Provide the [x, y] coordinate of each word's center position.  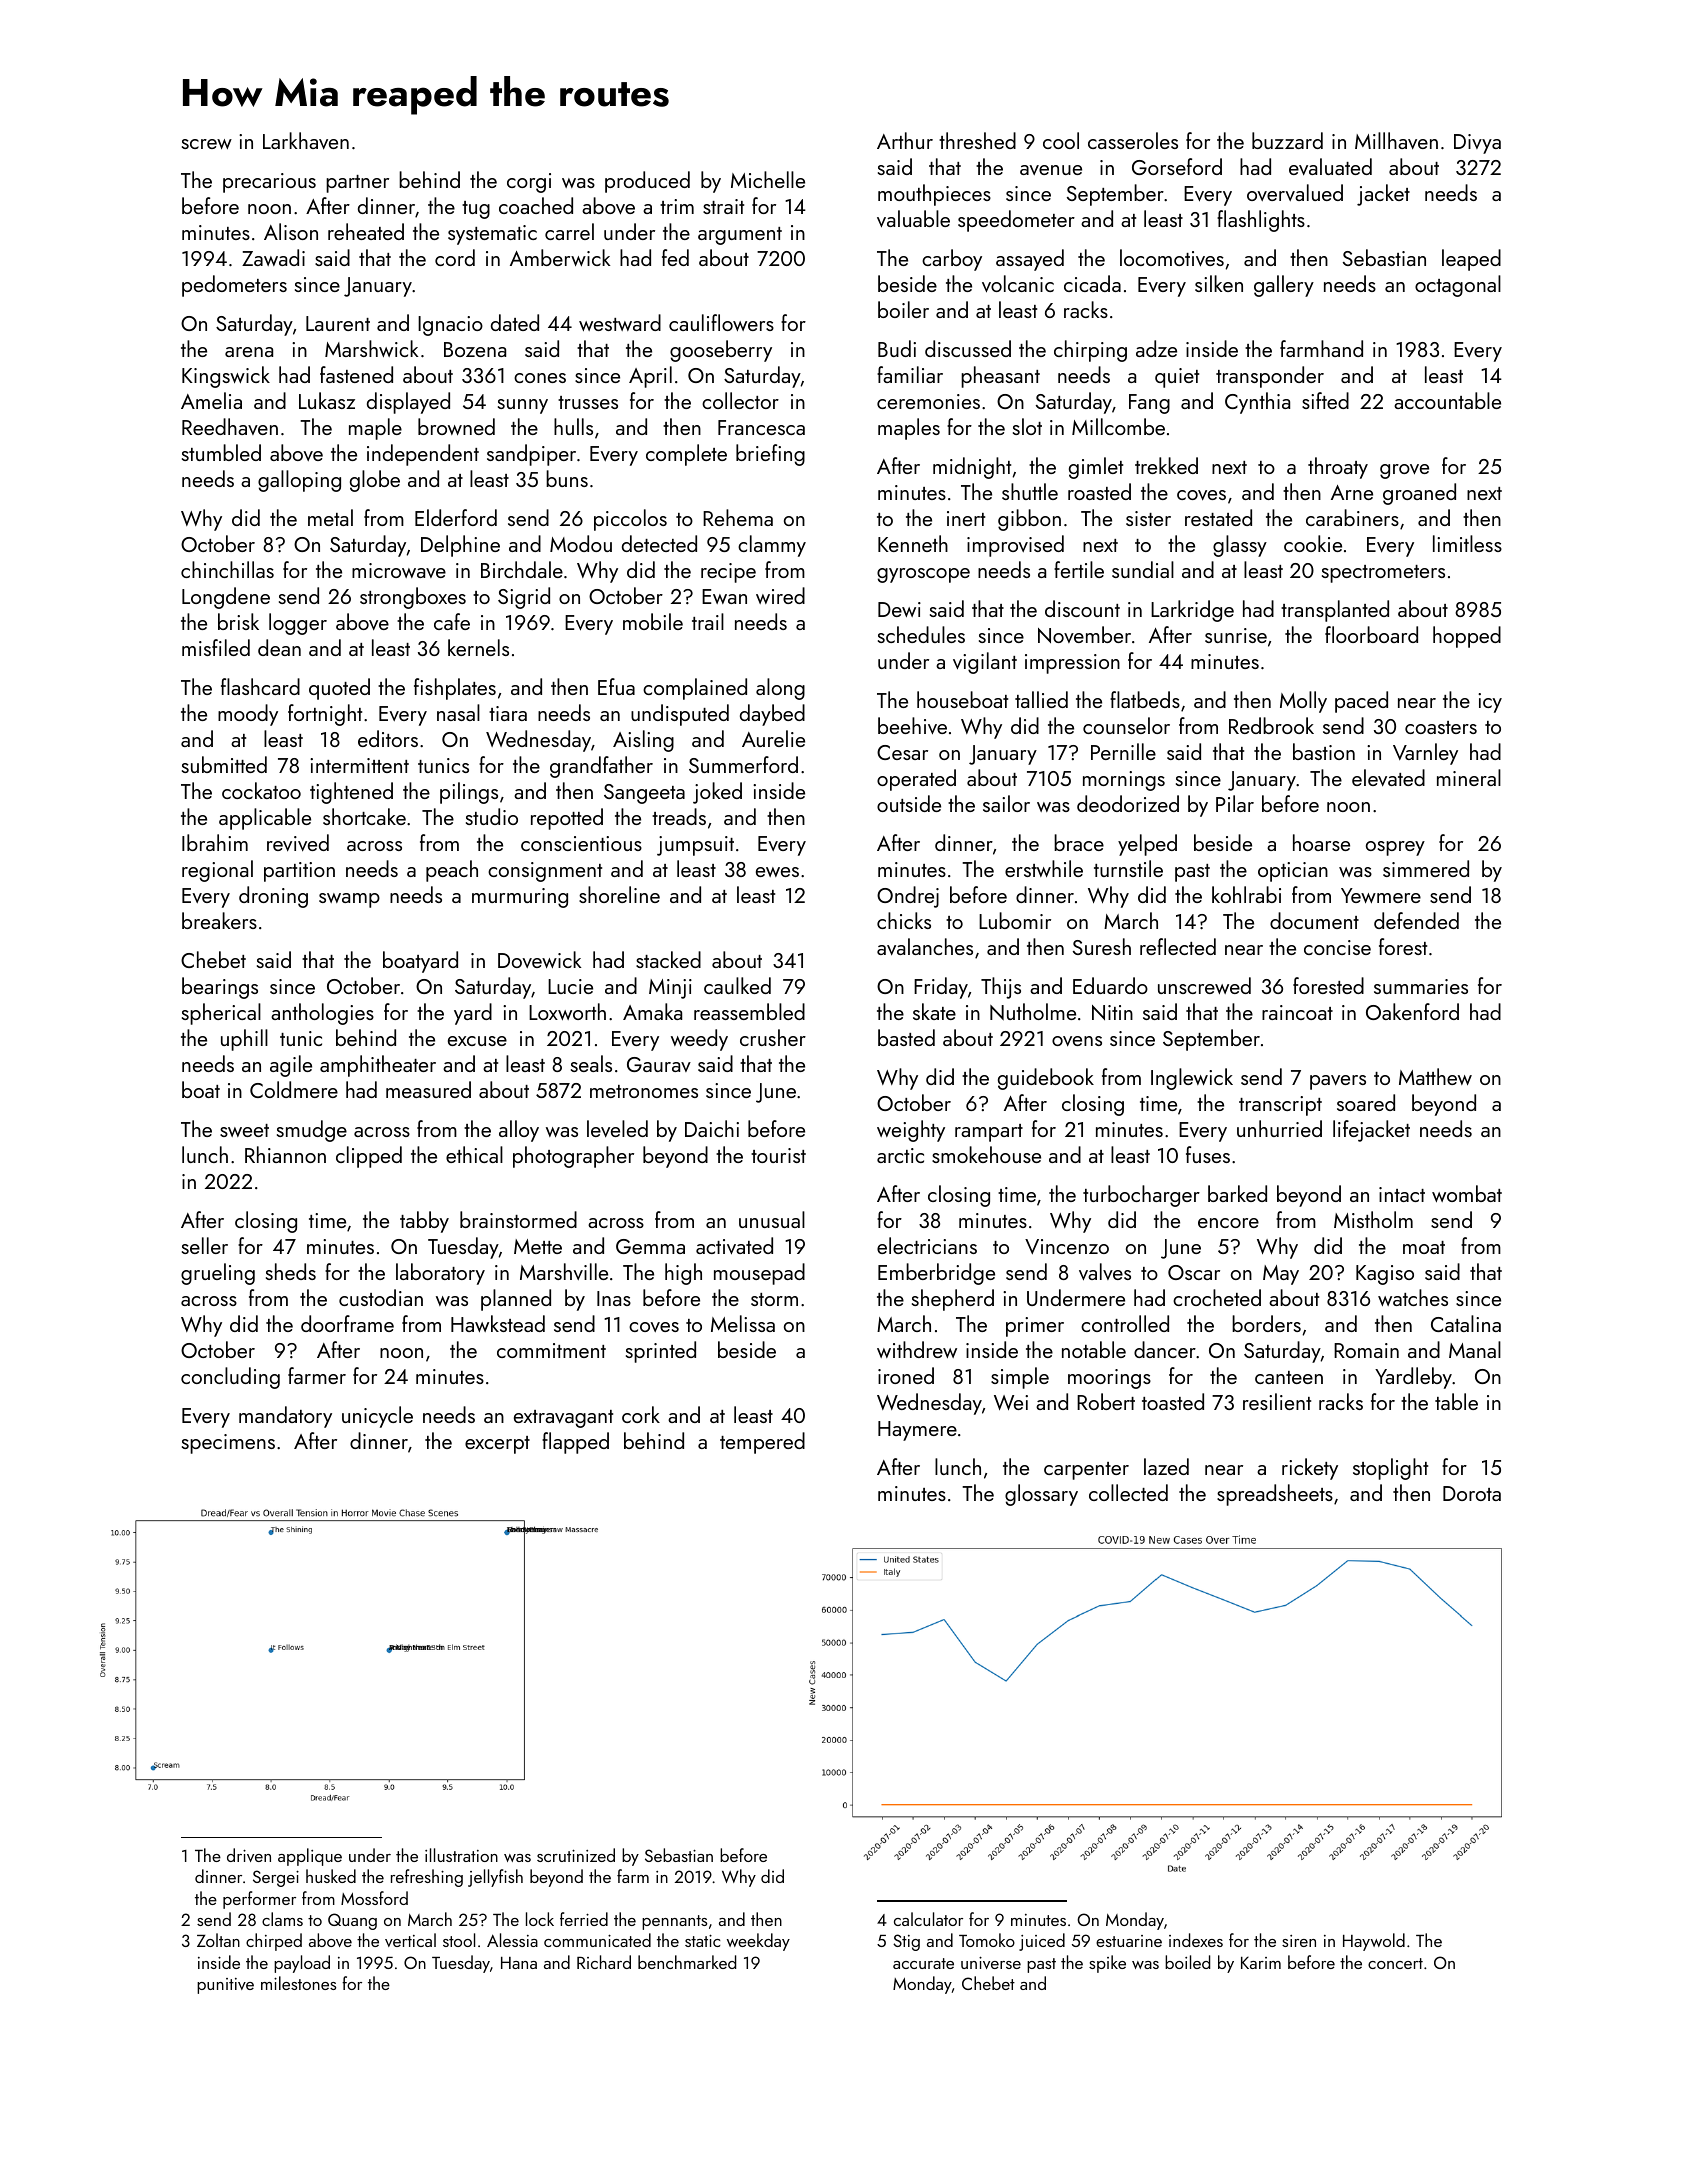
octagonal [1458, 286]
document [1314, 920]
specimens [228, 1444]
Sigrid [524, 598]
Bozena [475, 349]
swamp [349, 900]
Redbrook [1271, 725]
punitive [225, 1986]
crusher [773, 1037]
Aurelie [773, 738]
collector [740, 400]
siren [1299, 1941]
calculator [928, 1919]
